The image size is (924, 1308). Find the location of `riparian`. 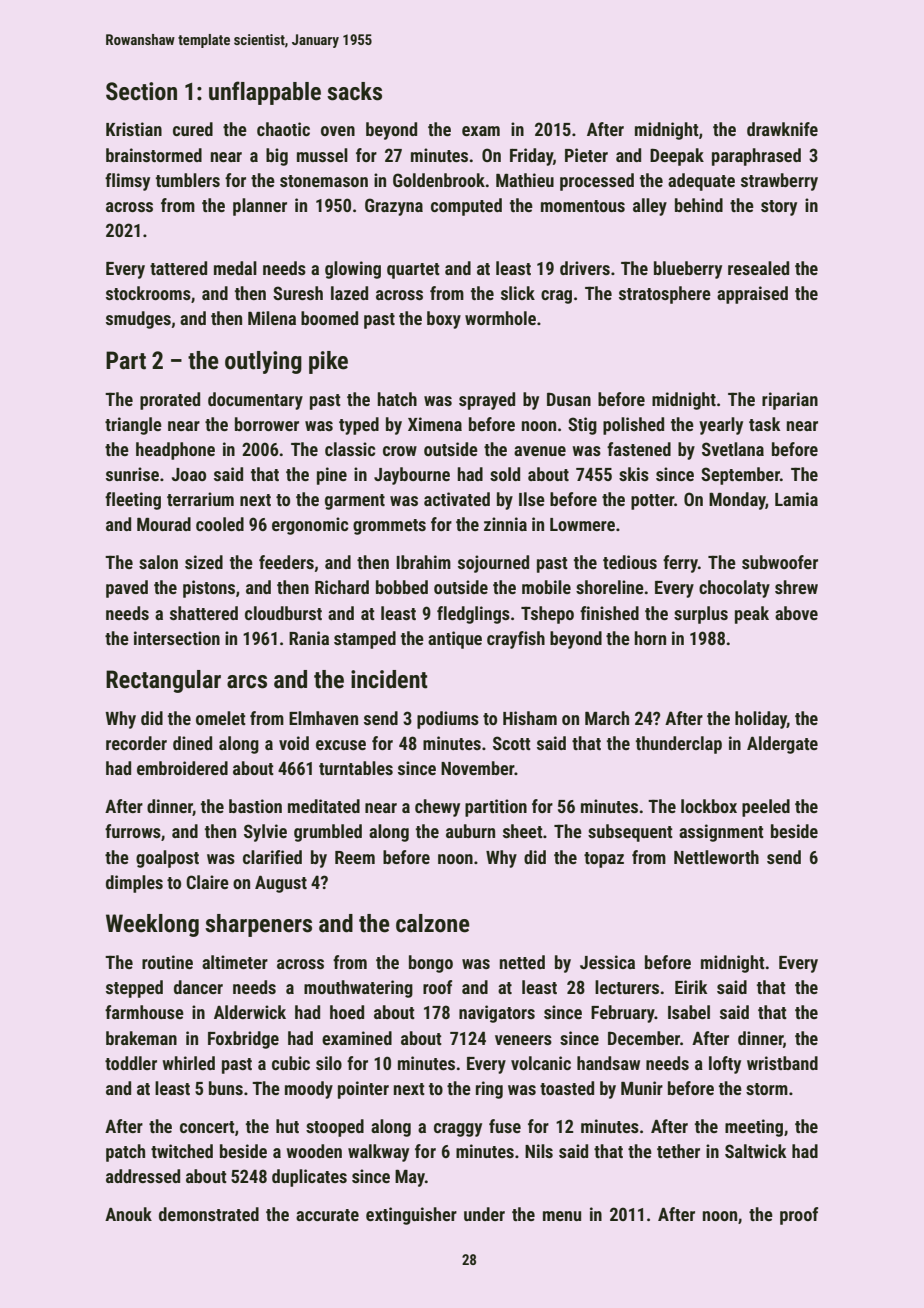

riparian is located at coordinates (790, 401).
